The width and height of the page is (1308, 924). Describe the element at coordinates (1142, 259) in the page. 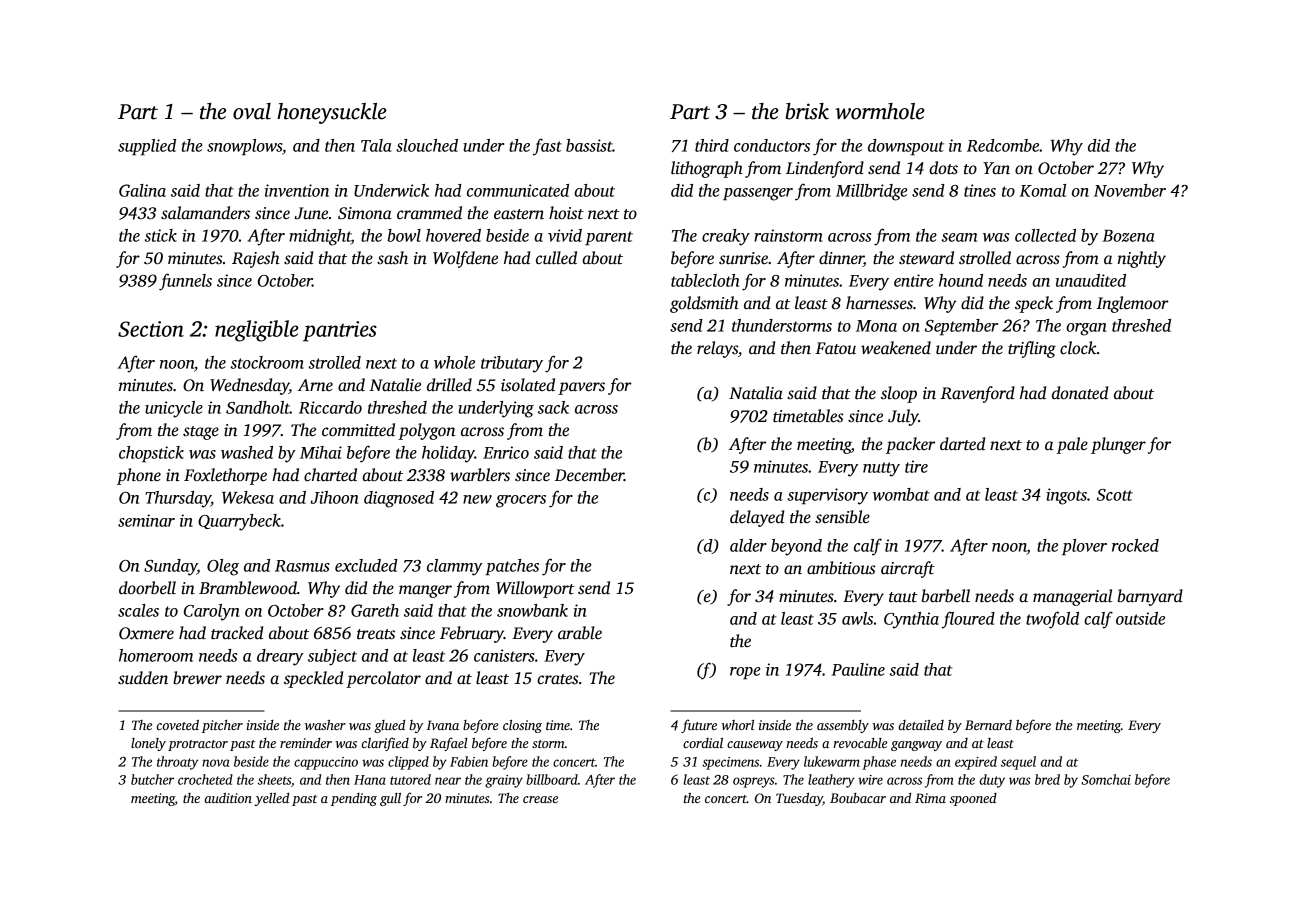

I see `nightly` at that location.
